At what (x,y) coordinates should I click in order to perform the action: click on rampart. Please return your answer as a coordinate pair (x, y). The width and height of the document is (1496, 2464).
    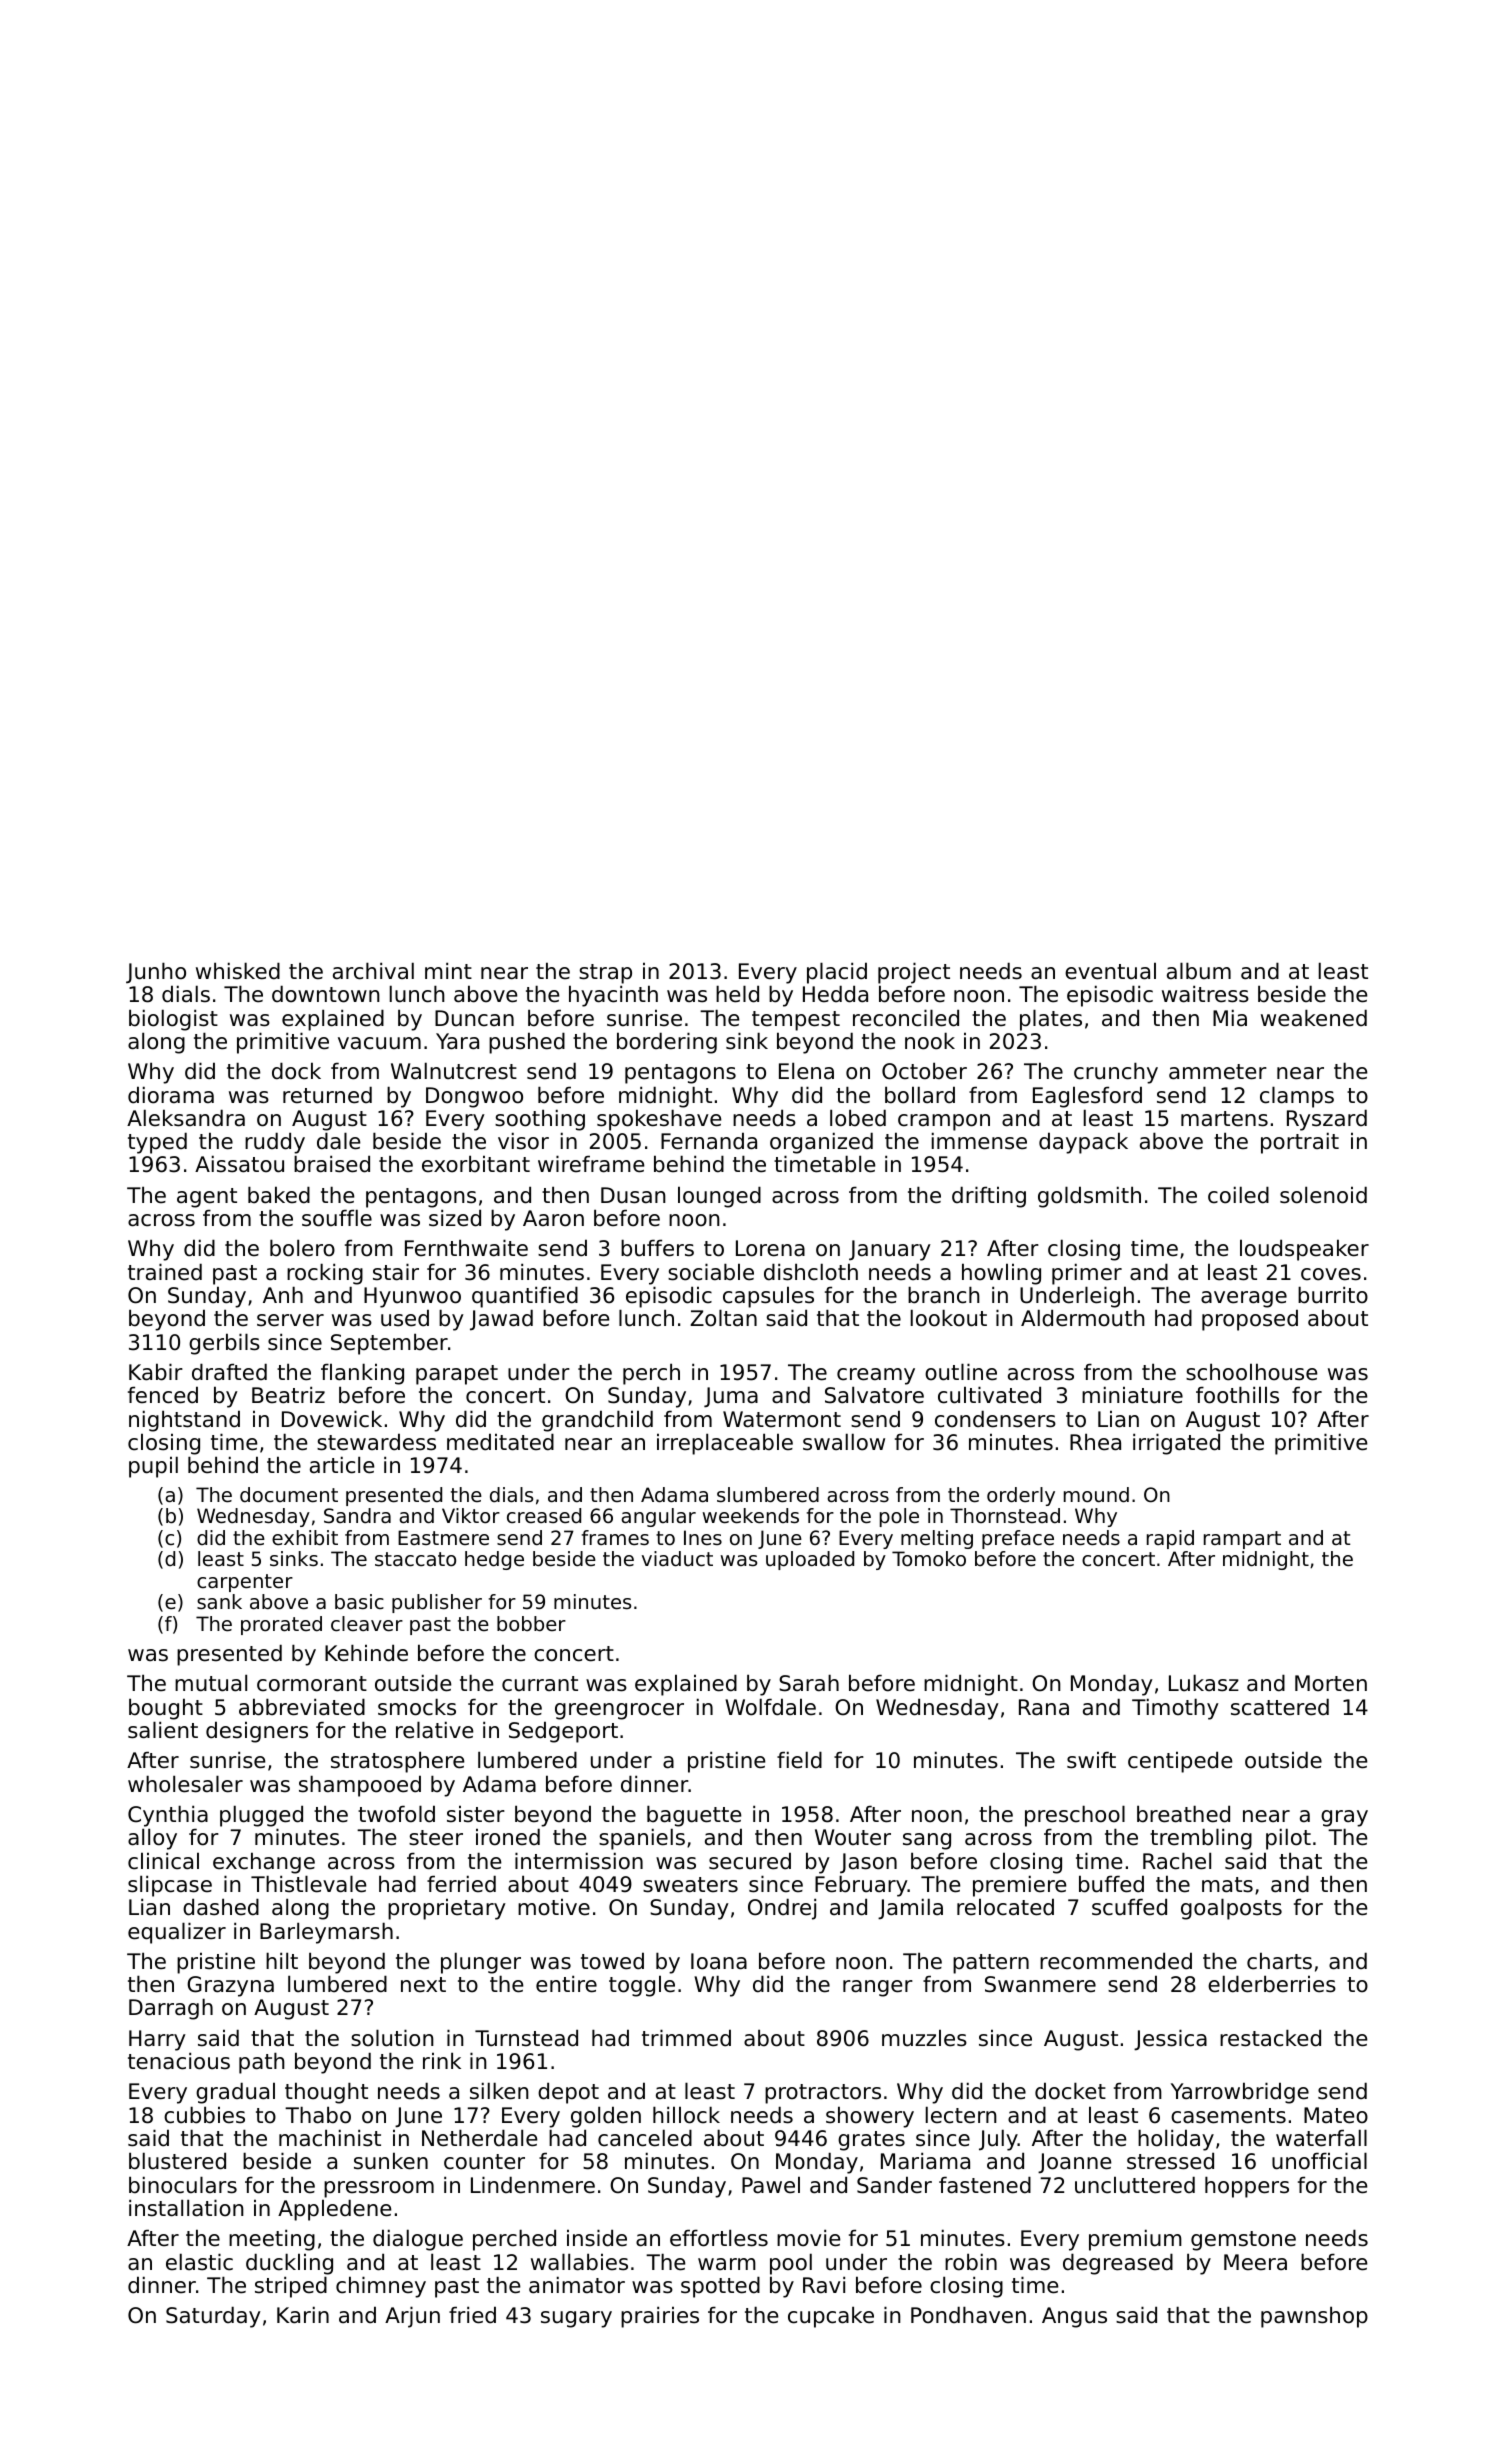
    Looking at the image, I should click on (1242, 1540).
